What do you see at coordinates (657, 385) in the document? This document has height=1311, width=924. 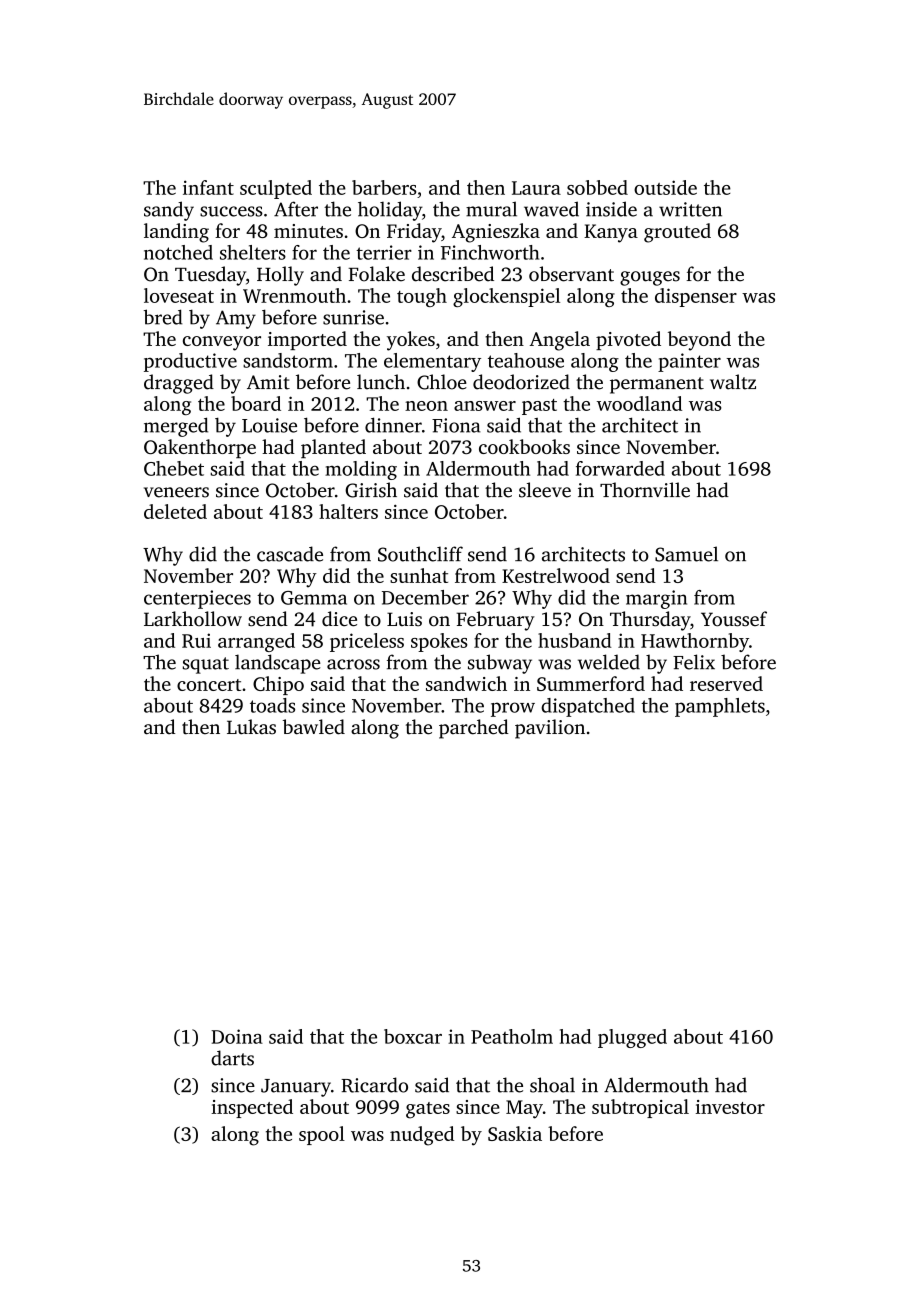 I see `permanent` at bounding box center [657, 385].
